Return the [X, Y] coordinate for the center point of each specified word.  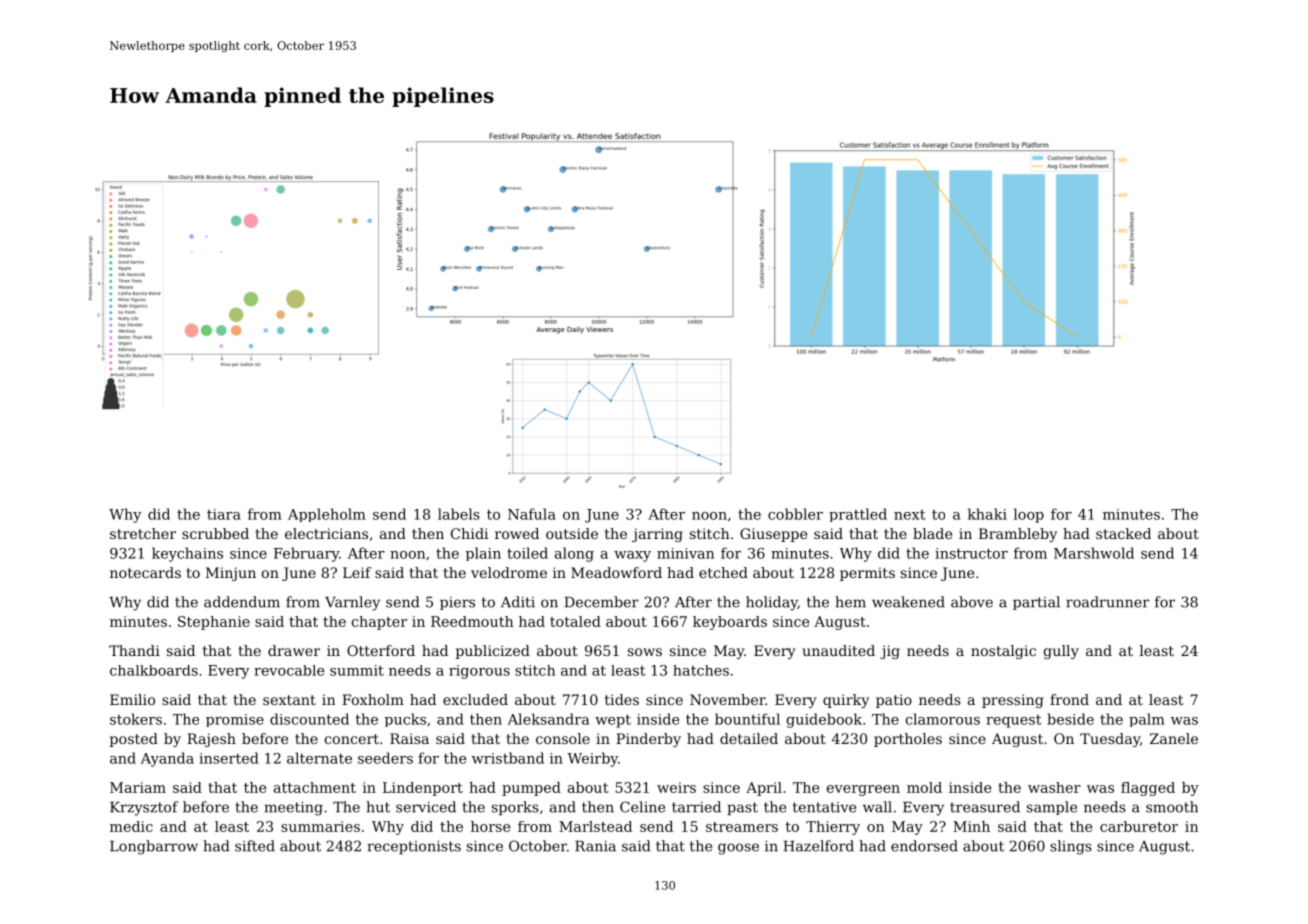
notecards [145, 572]
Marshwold [1094, 553]
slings [1071, 847]
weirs [676, 787]
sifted [255, 846]
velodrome [509, 572]
